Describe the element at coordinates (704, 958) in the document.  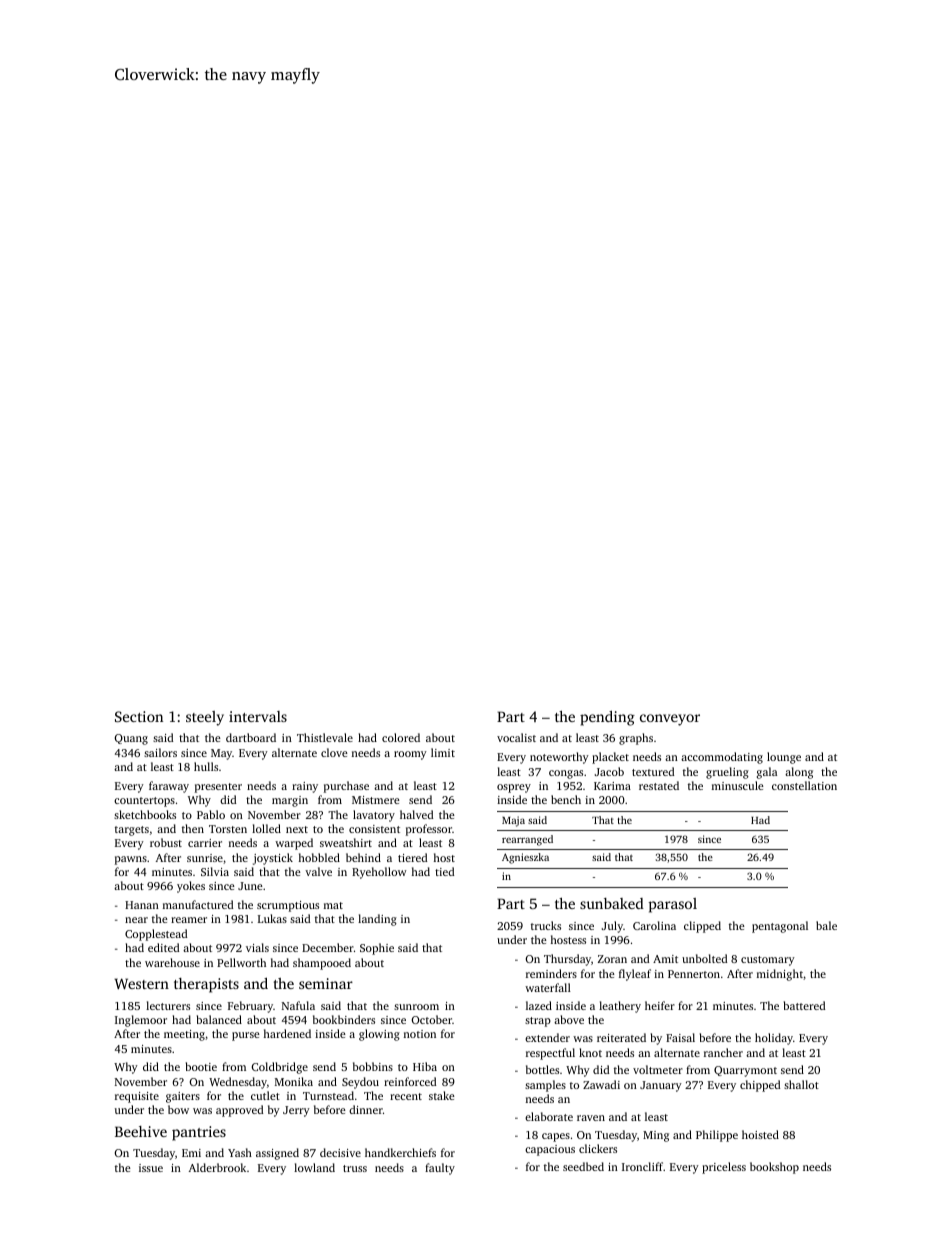
I see `unbolted` at that location.
